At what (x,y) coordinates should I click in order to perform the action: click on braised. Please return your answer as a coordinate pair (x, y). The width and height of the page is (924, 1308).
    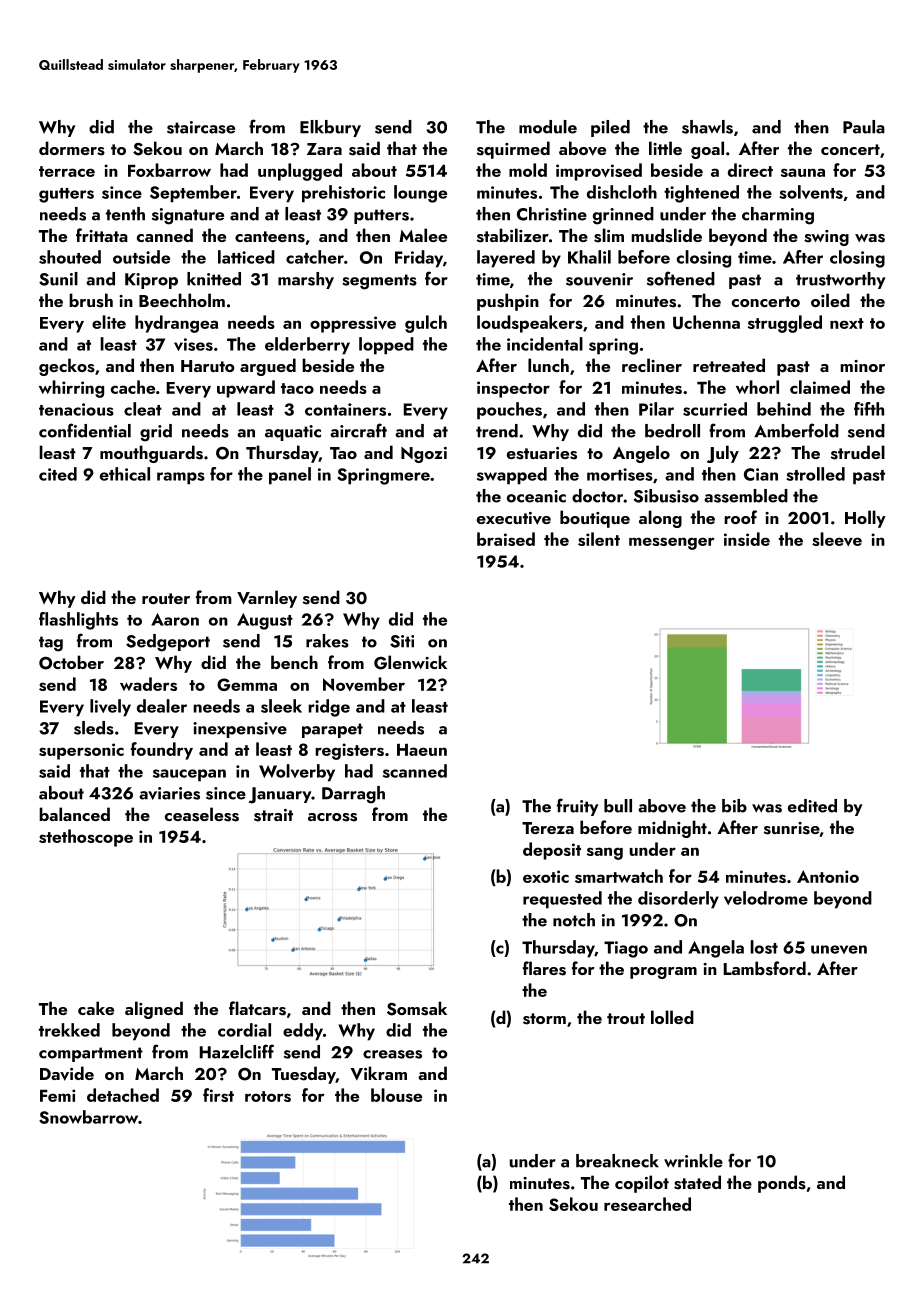
    Looking at the image, I should click on (506, 539).
